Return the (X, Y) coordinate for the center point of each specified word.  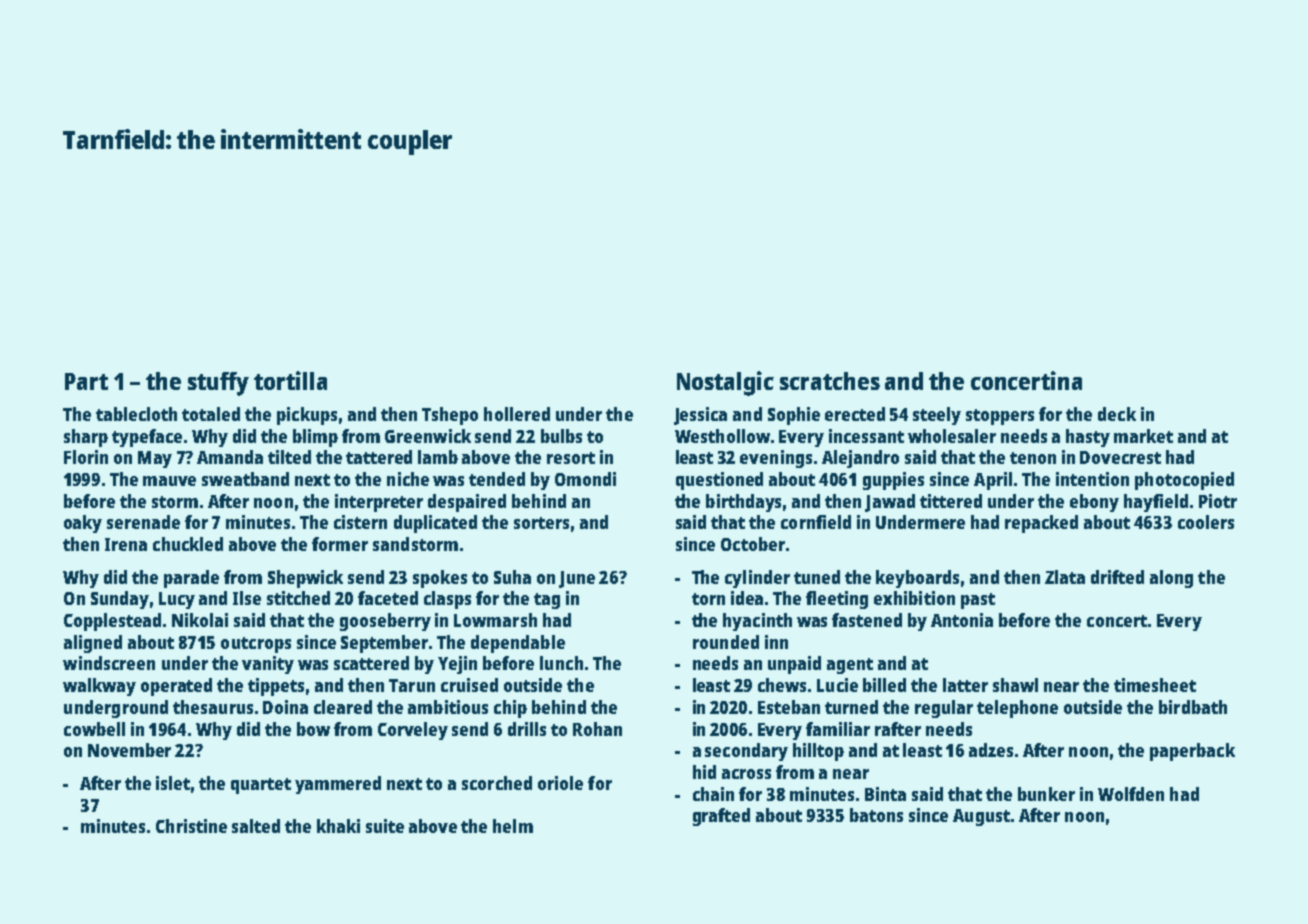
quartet (261, 786)
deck (1117, 414)
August (981, 817)
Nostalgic (725, 383)
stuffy (218, 384)
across (746, 774)
